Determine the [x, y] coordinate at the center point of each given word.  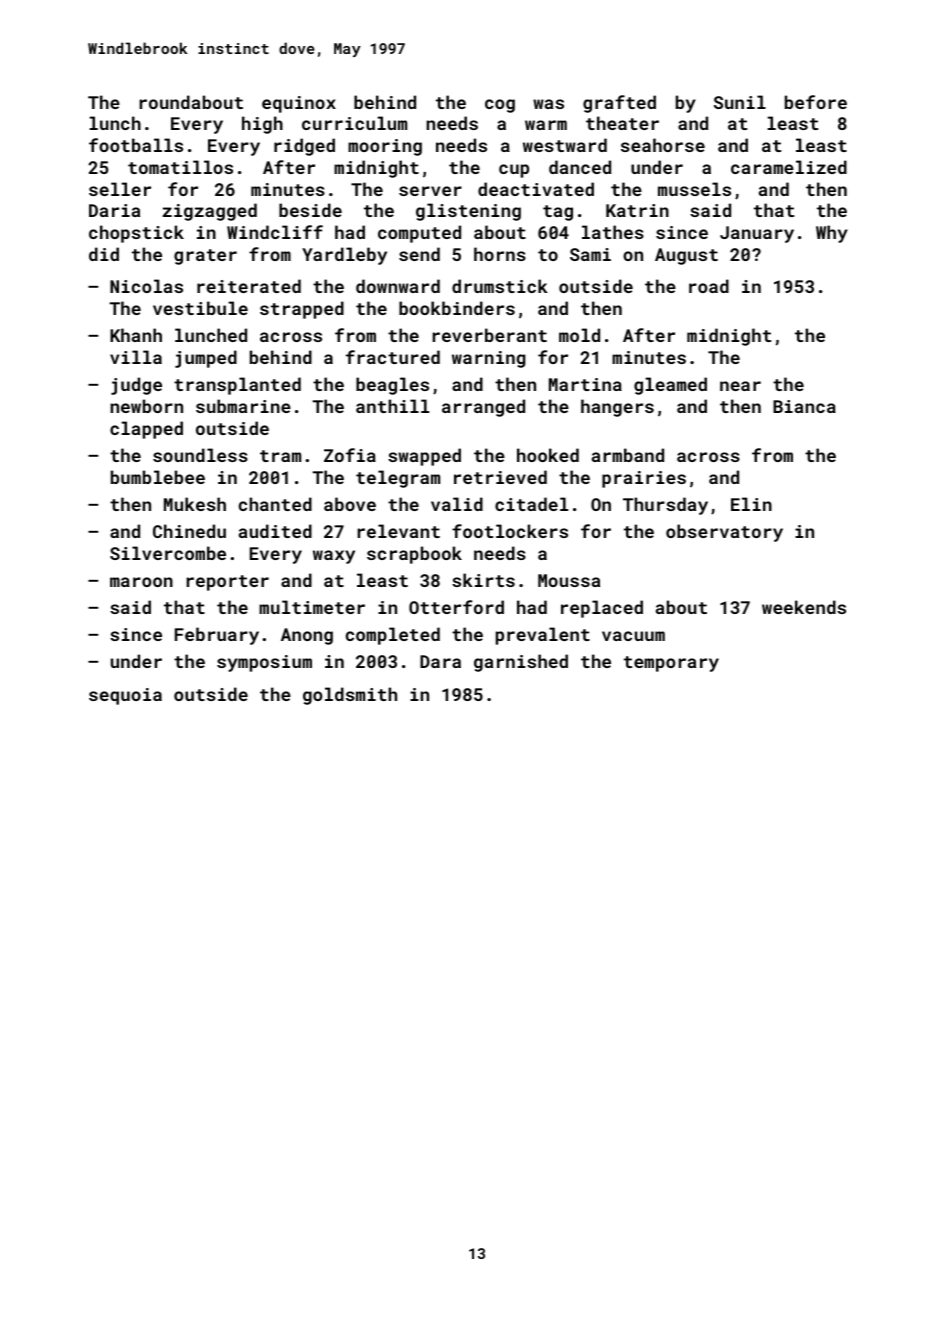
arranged [483, 408]
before [816, 102]
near [740, 386]
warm [546, 125]
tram [280, 456]
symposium [264, 663]
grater [205, 257]
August [686, 256]
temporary [671, 664]
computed [419, 234]
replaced [602, 609]
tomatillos [180, 167]
